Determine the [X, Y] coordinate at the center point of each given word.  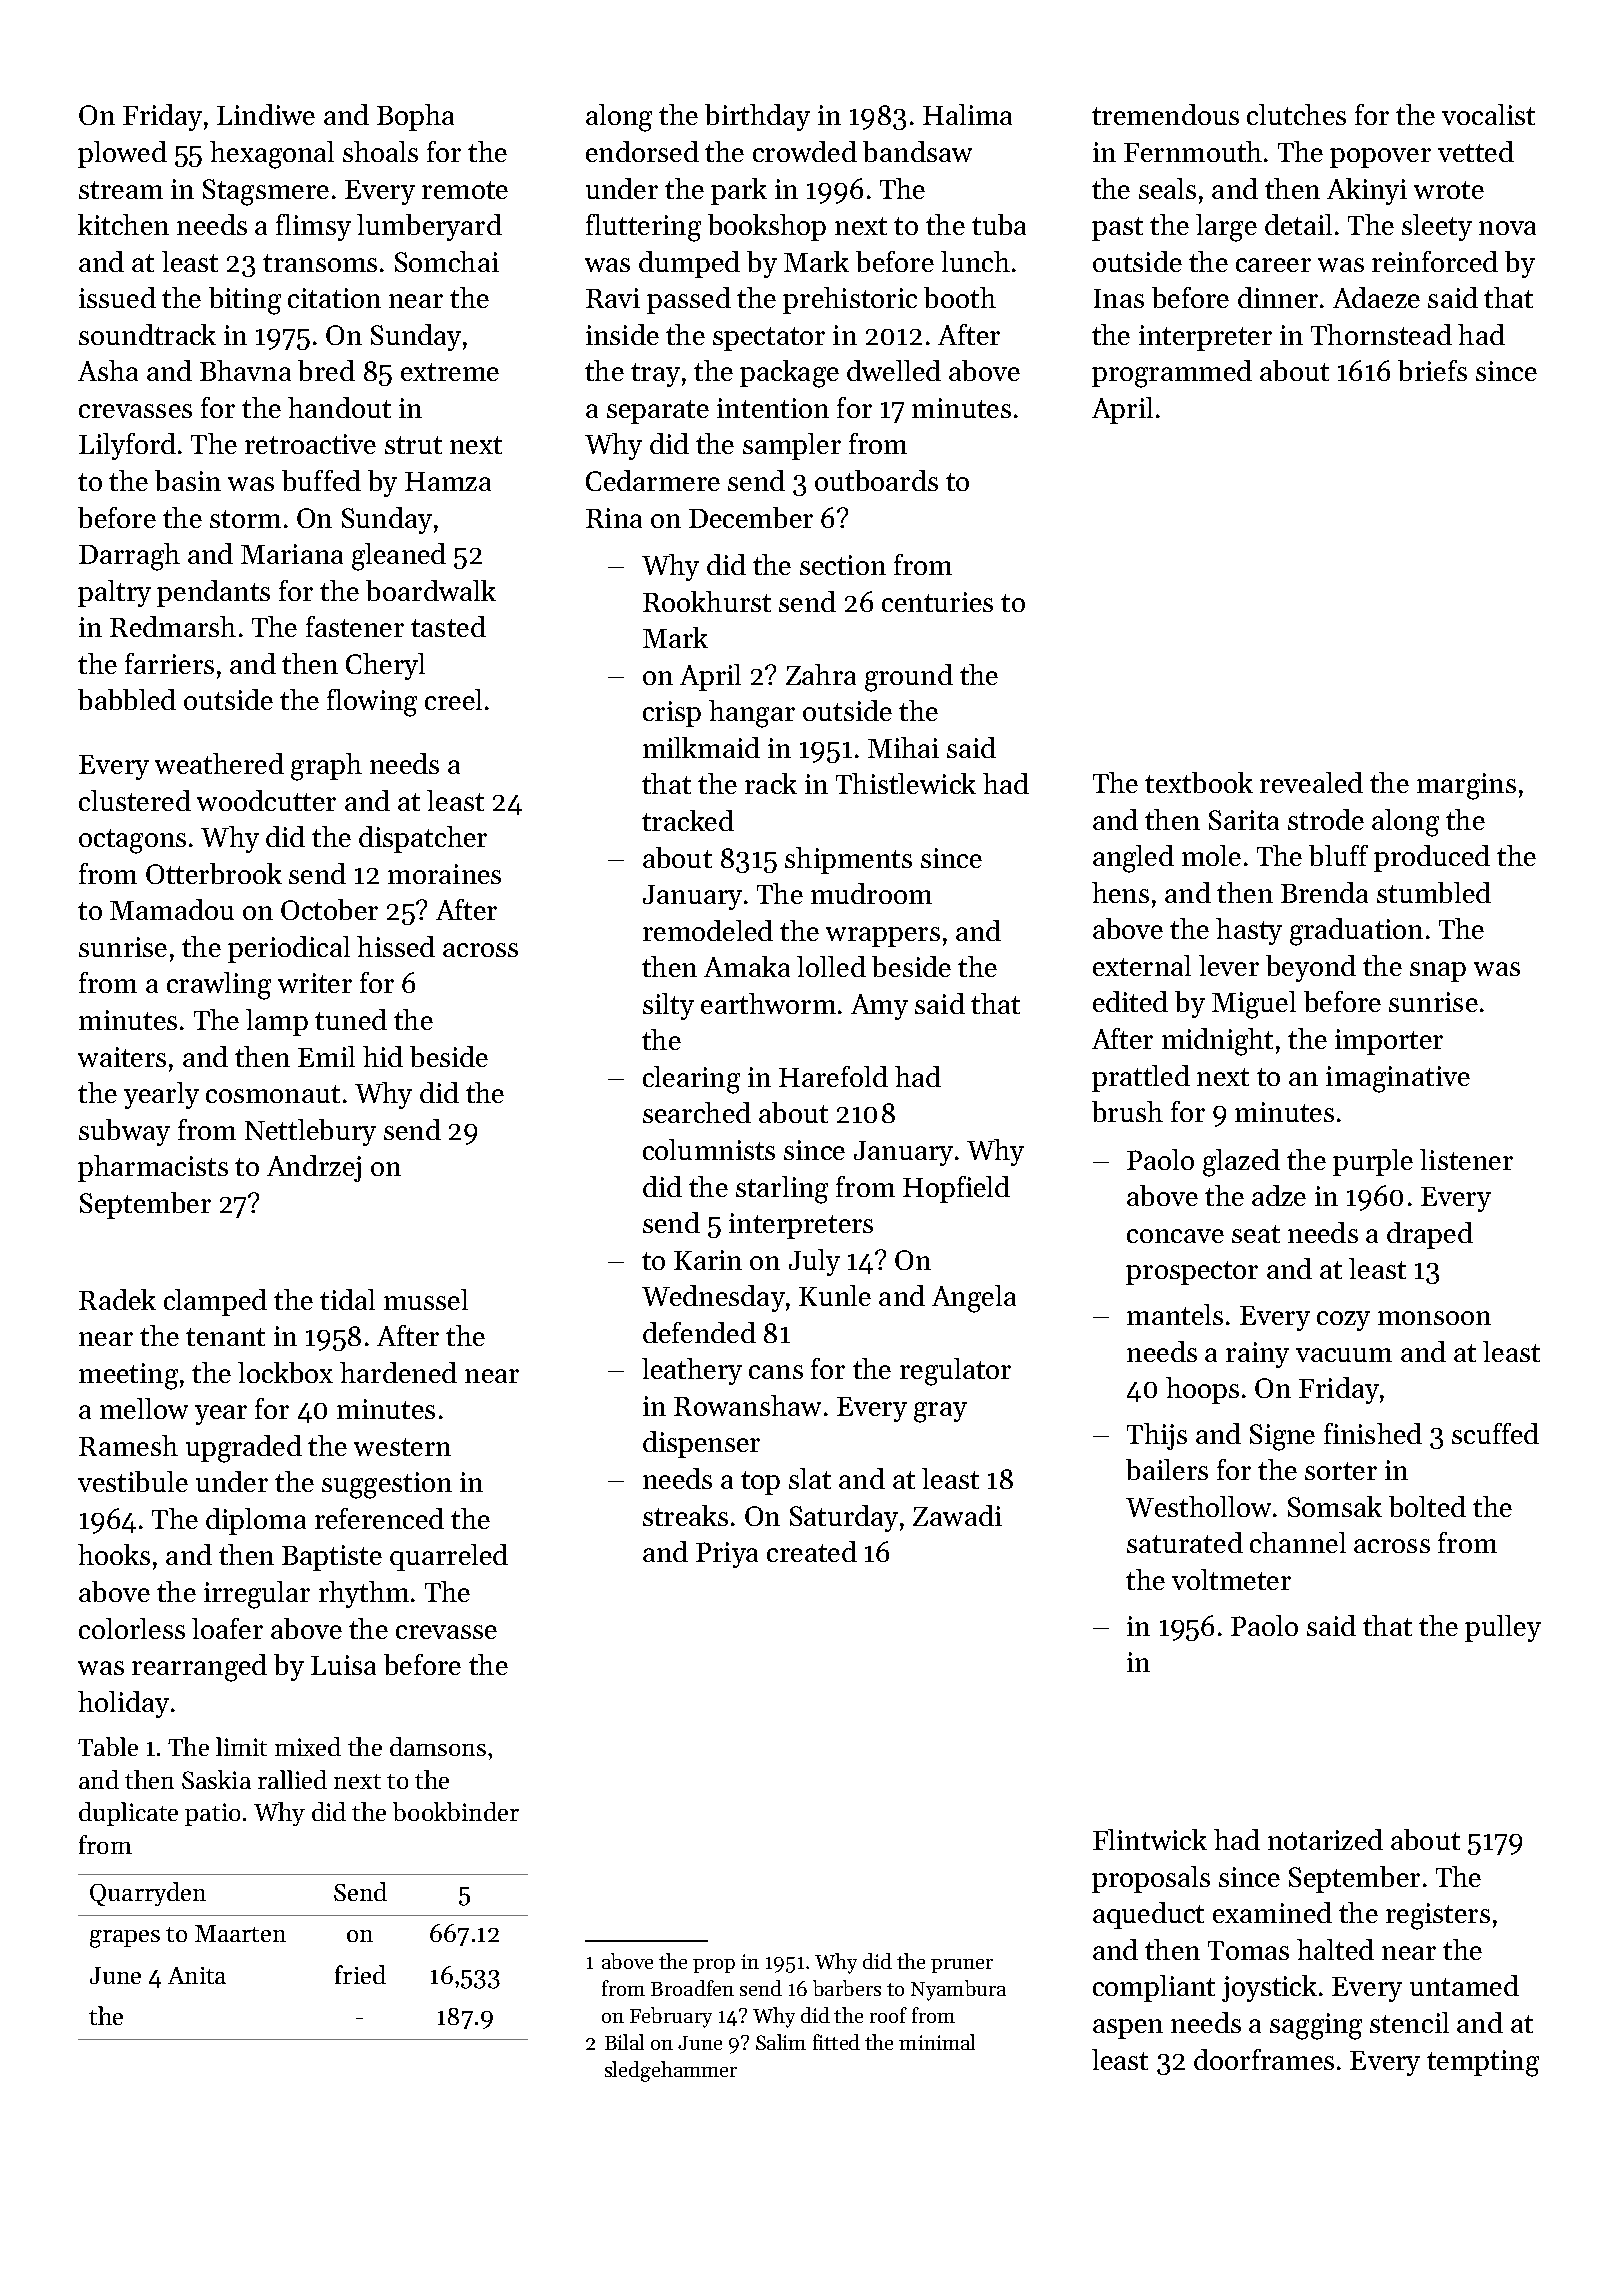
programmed [1172, 374]
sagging [1316, 2026]
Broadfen [692, 1988]
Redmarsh [173, 626]
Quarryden [148, 1894]
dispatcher [423, 839]
